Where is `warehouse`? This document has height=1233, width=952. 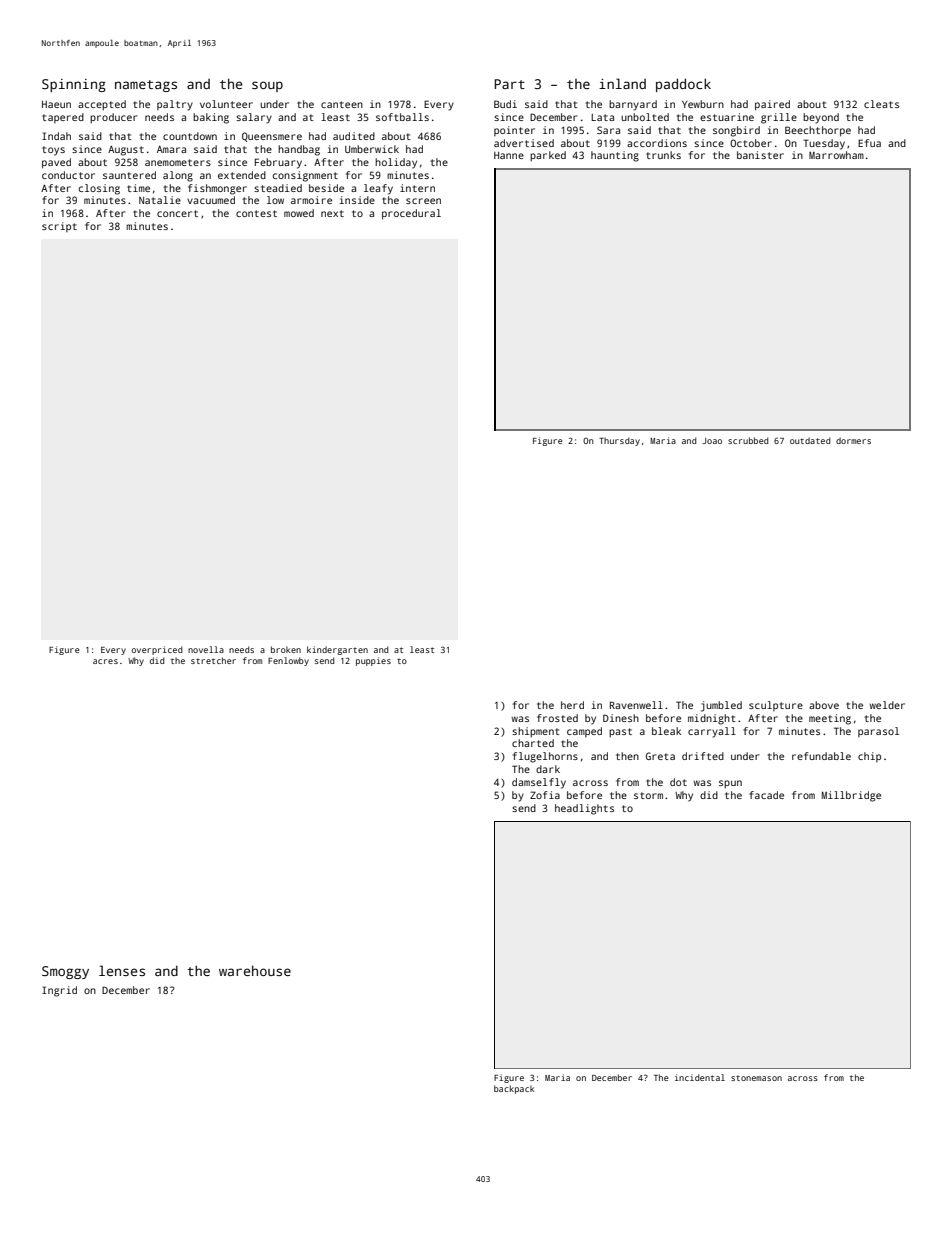 warehouse is located at coordinates (255, 970).
